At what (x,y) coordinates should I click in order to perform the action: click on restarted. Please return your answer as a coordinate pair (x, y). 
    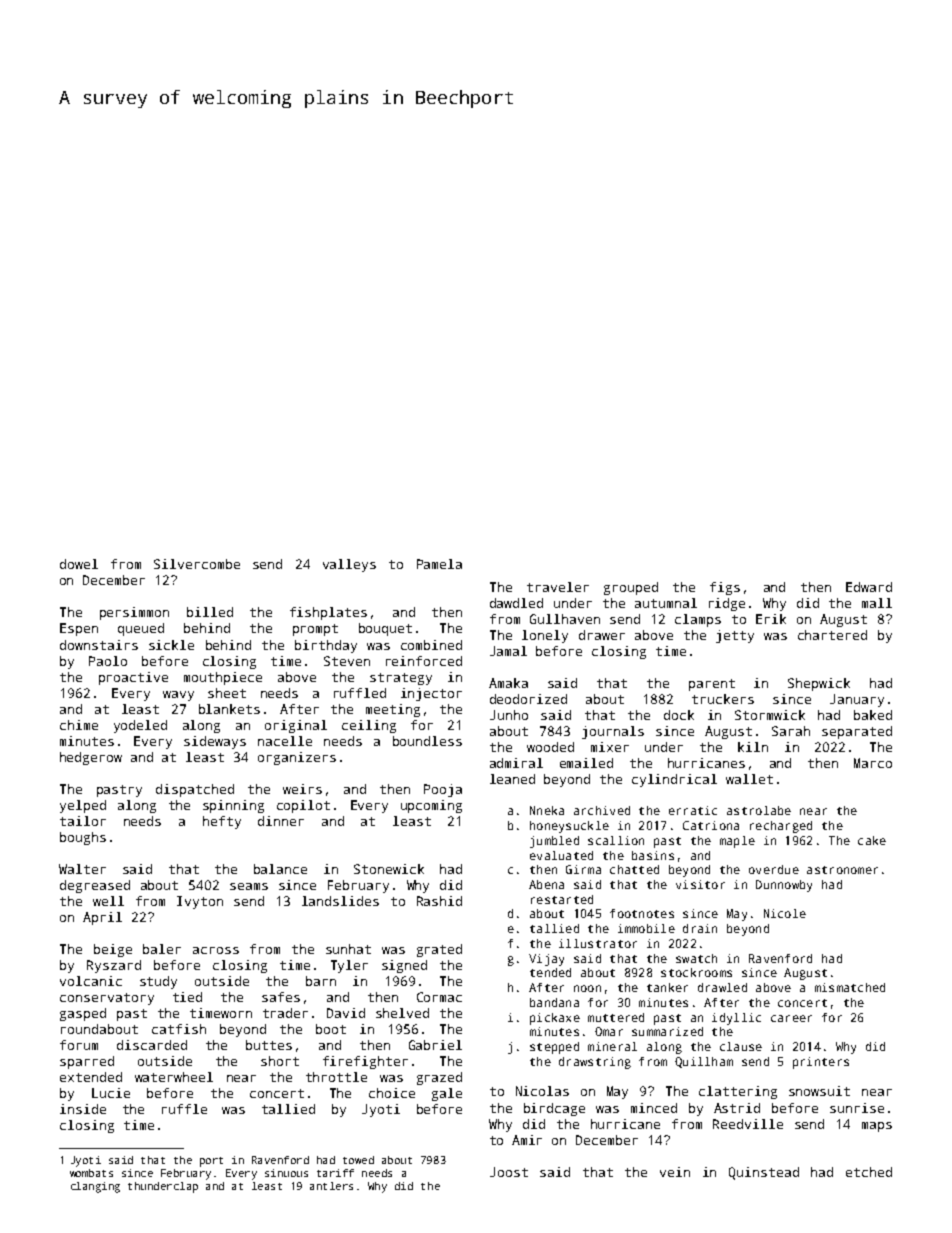
    Looking at the image, I should click on (562, 899).
